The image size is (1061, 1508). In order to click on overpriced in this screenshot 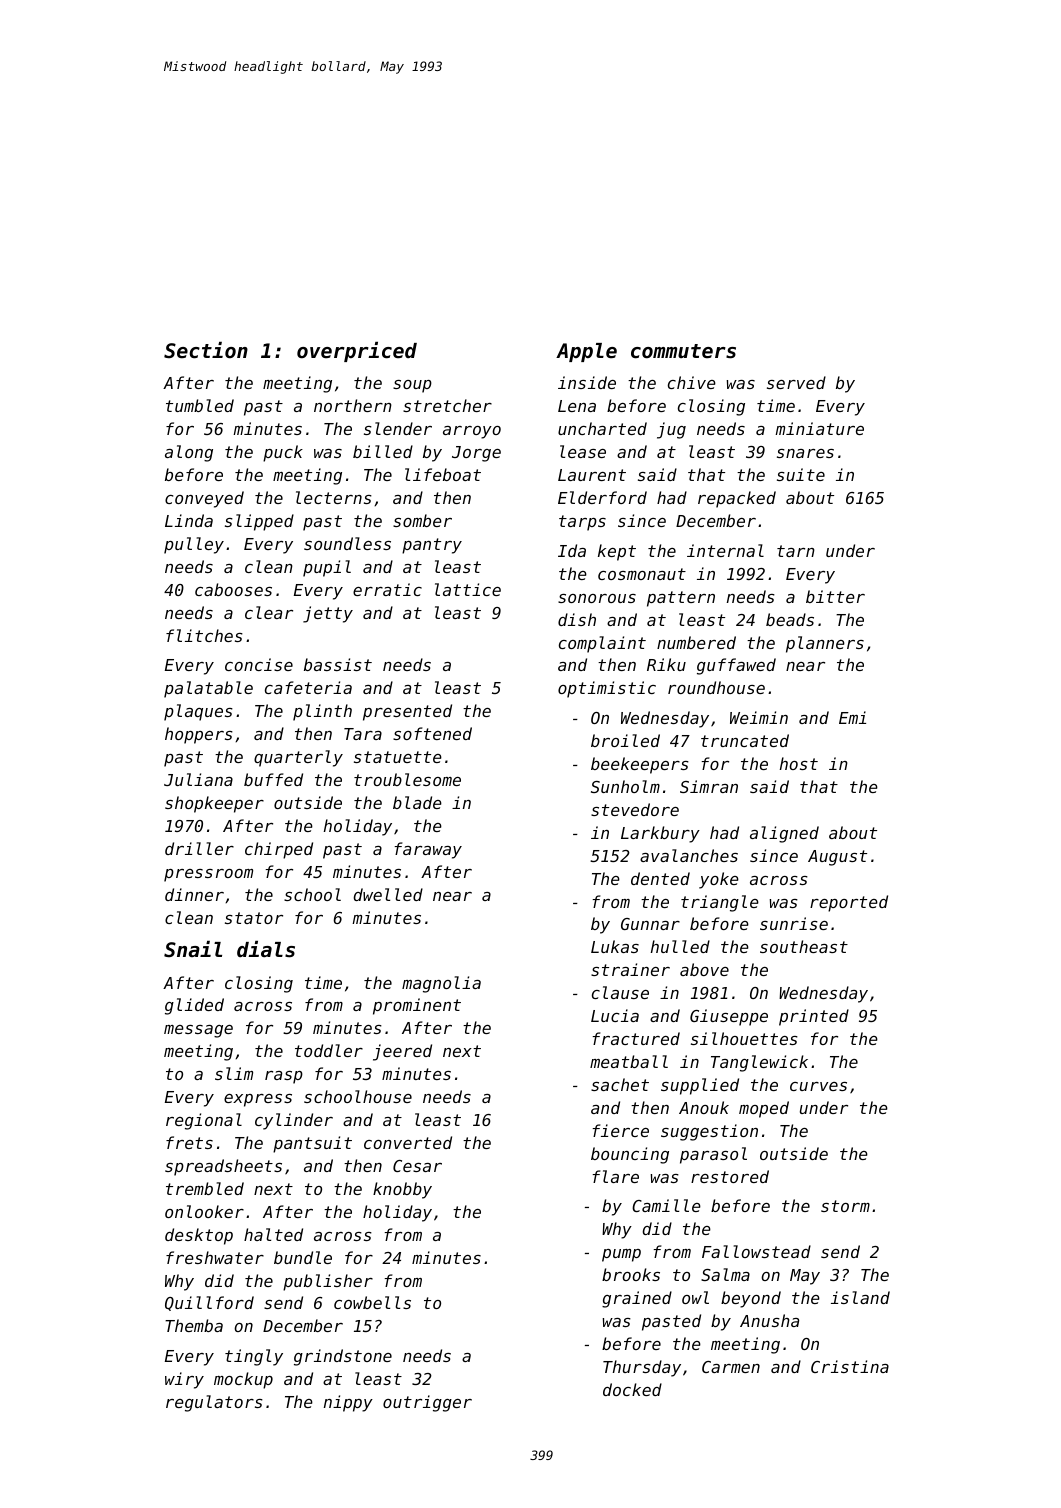, I will do `click(357, 352)`.
